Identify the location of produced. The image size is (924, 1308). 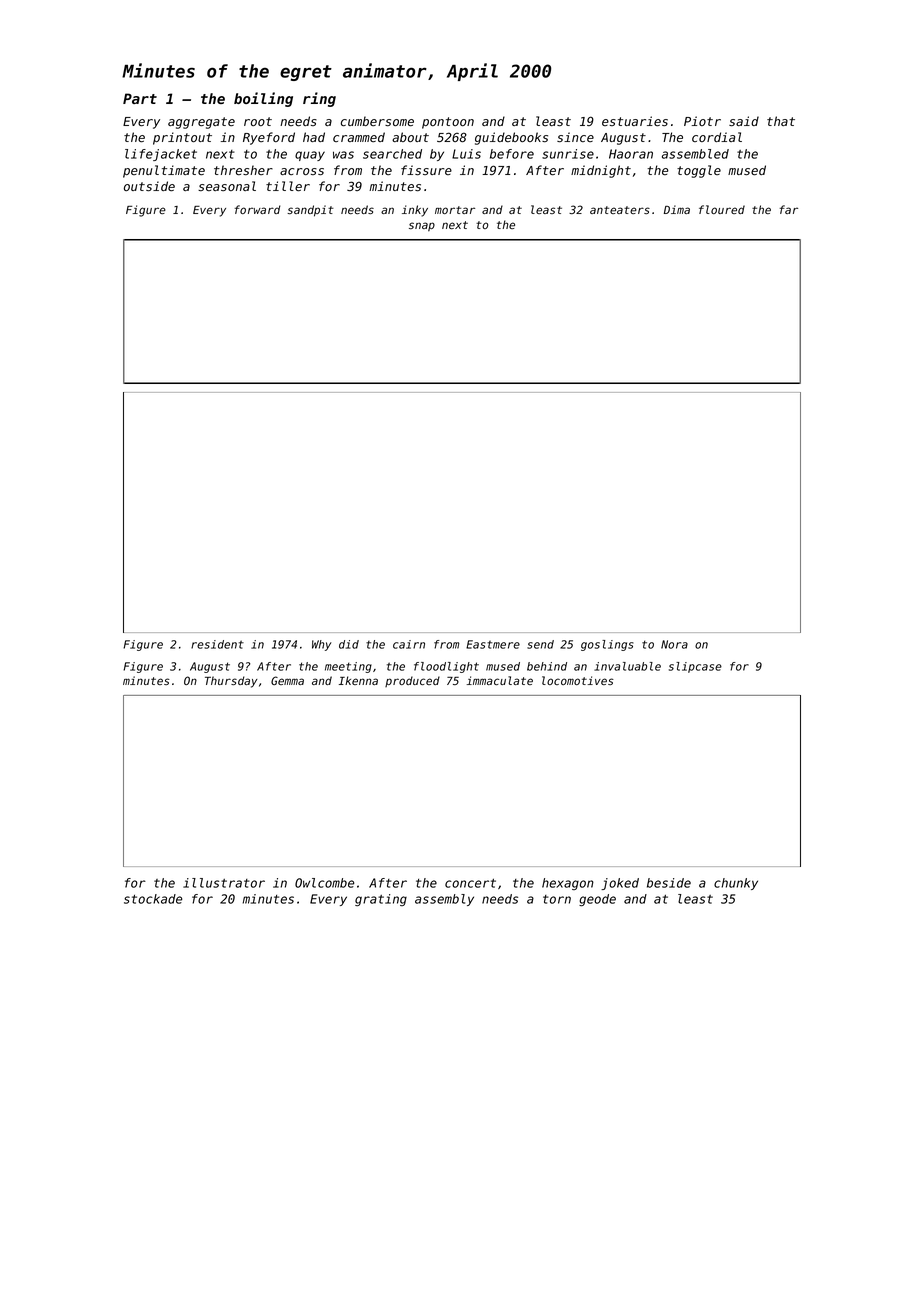
(412, 681).
